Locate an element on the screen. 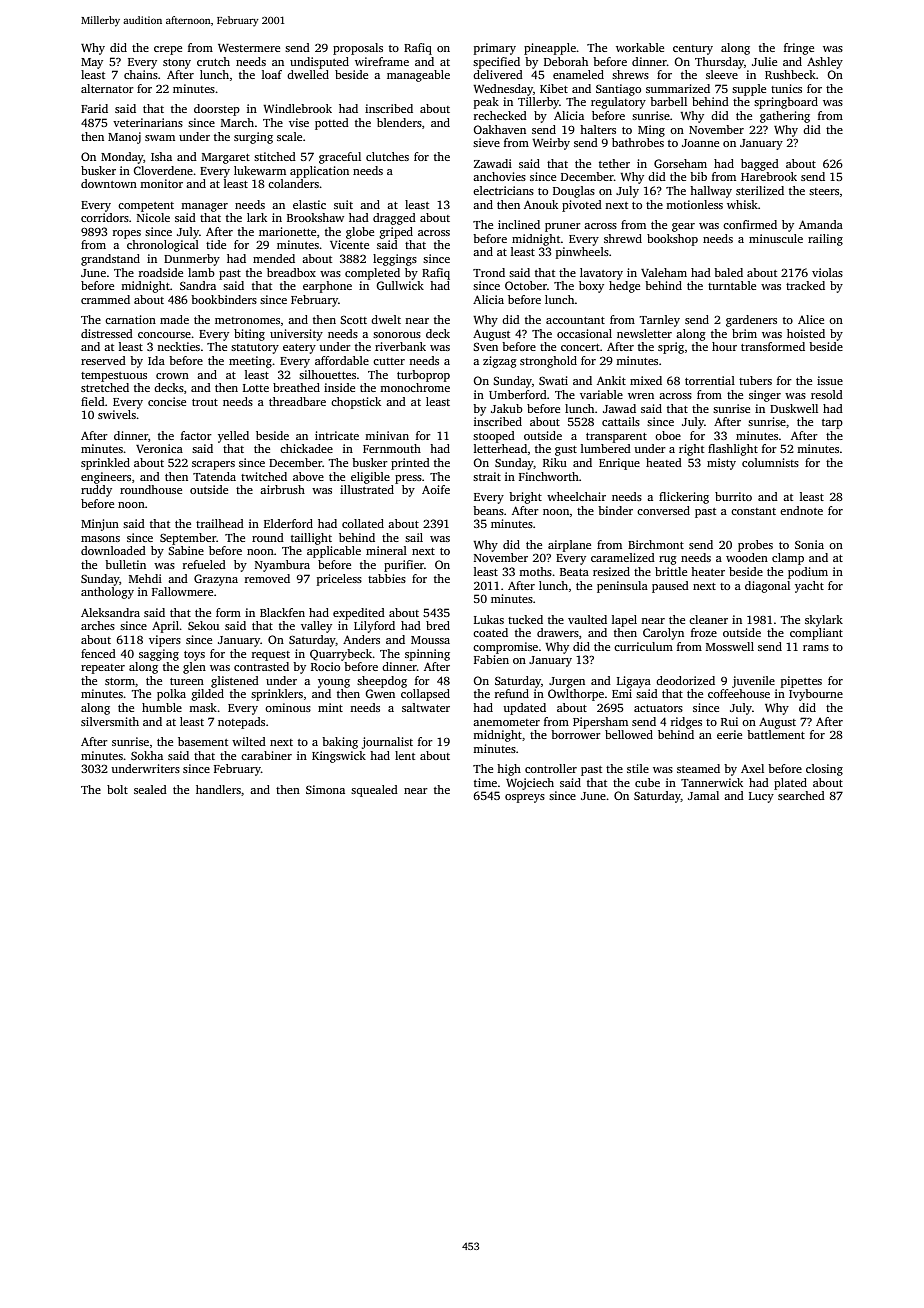 This screenshot has height=1308, width=924. fringe is located at coordinates (799, 49).
